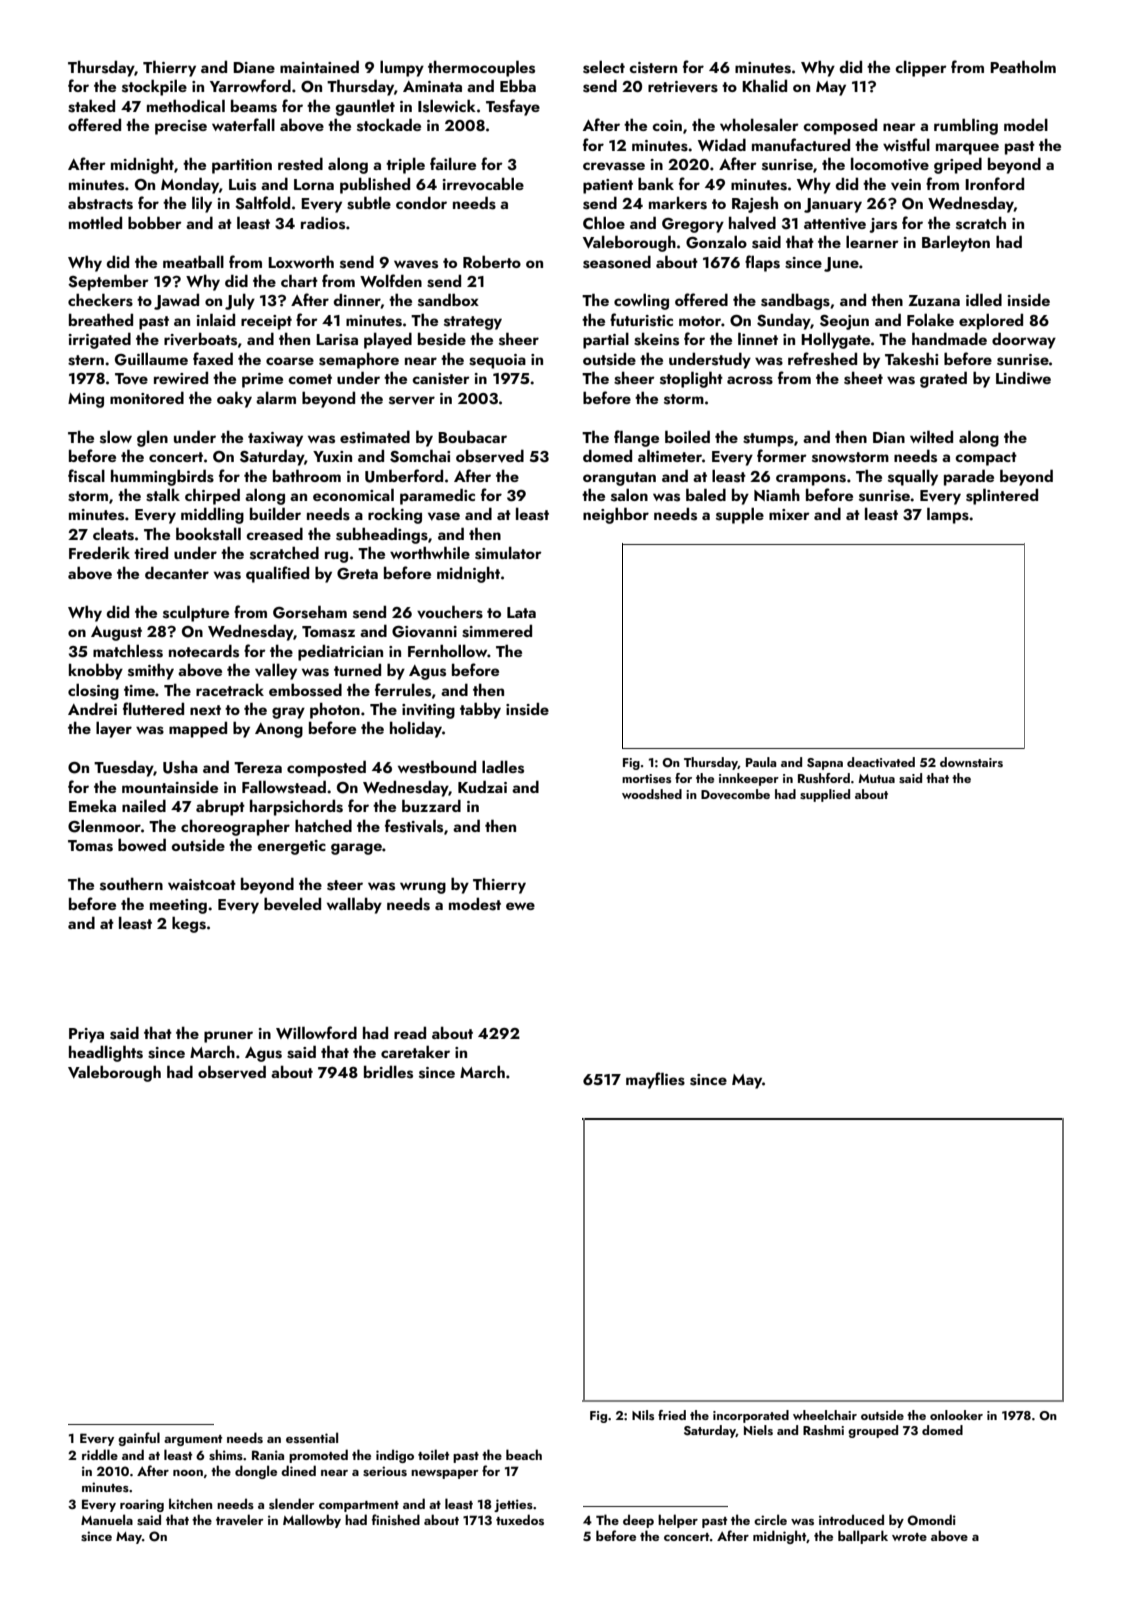  I want to click on downstairs, so click(971, 762).
